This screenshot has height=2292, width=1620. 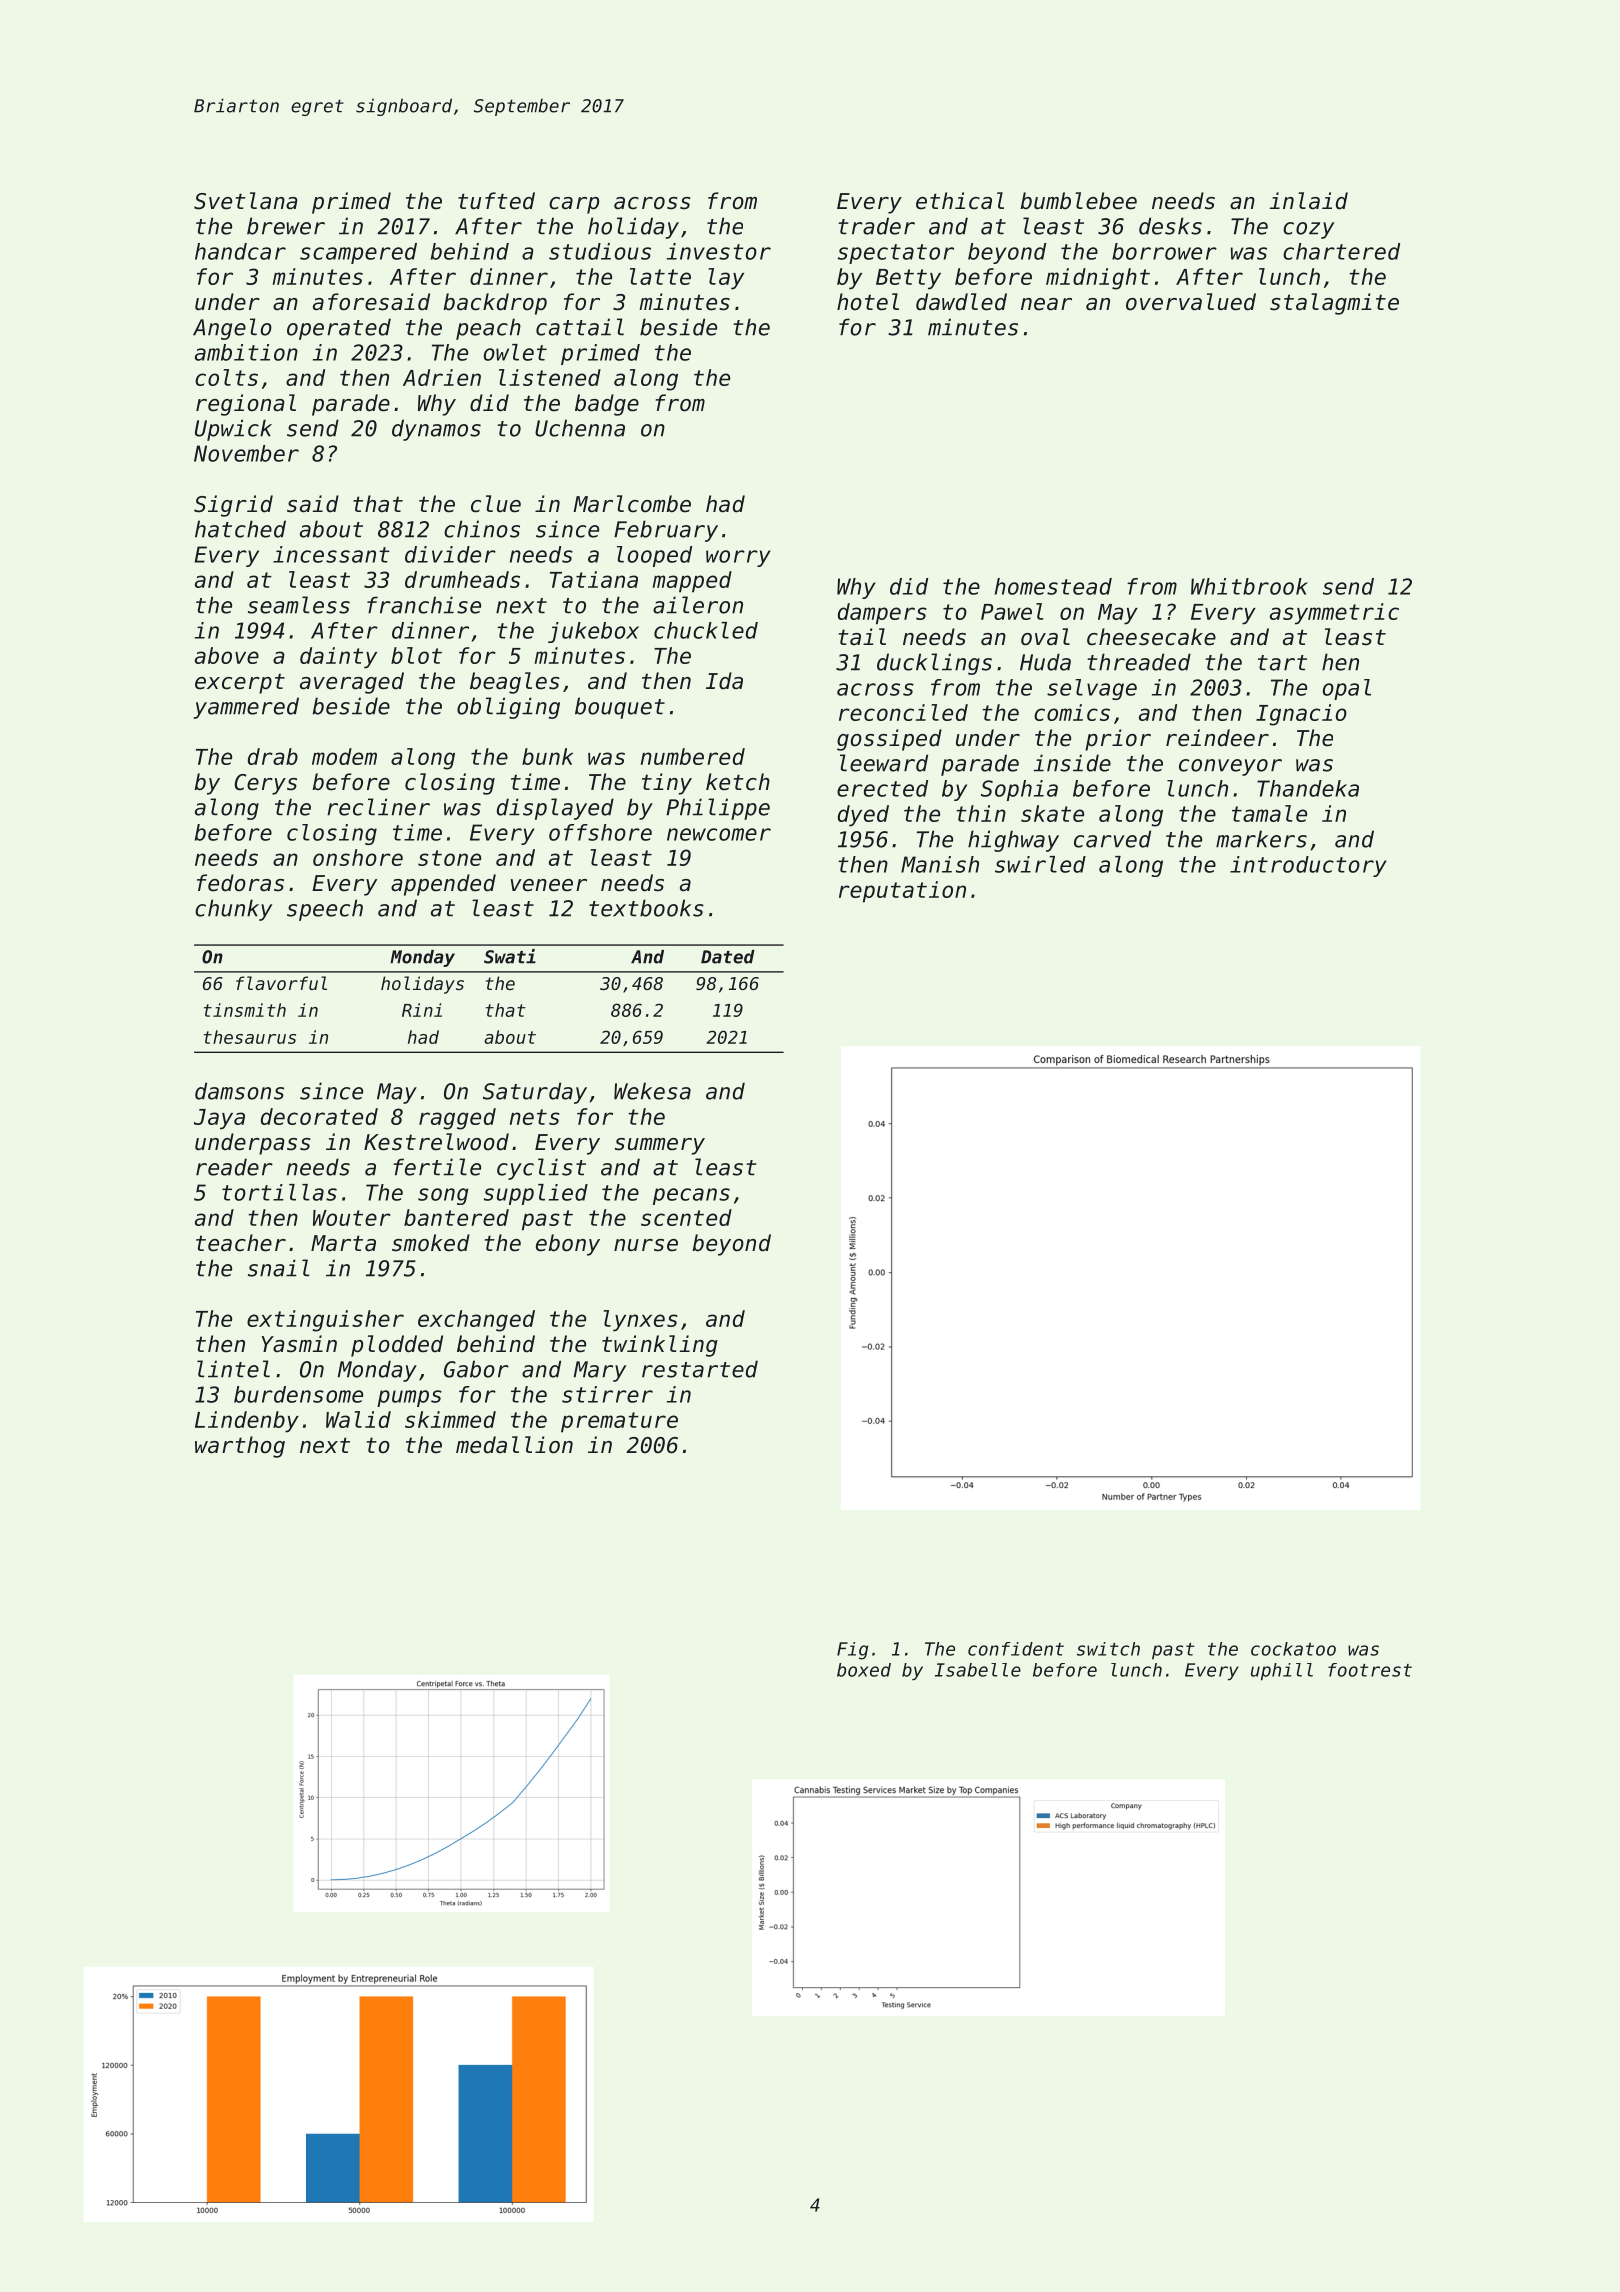 What do you see at coordinates (1078, 201) in the screenshot?
I see `bumblebee` at bounding box center [1078, 201].
